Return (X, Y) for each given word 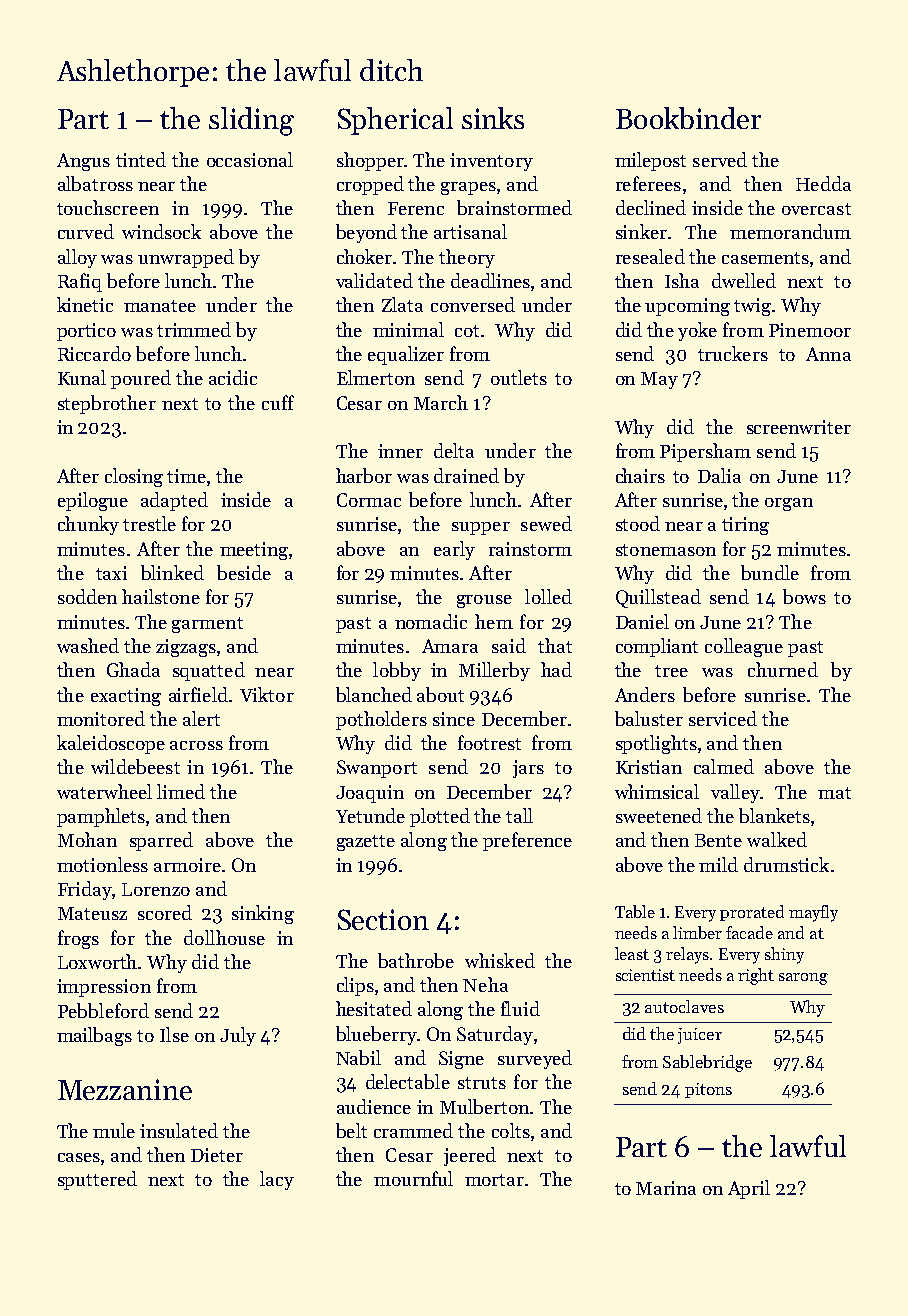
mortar (494, 1180)
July (238, 1036)
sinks (493, 118)
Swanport (377, 769)
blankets (774, 815)
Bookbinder (688, 118)
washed (88, 645)
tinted (141, 159)
